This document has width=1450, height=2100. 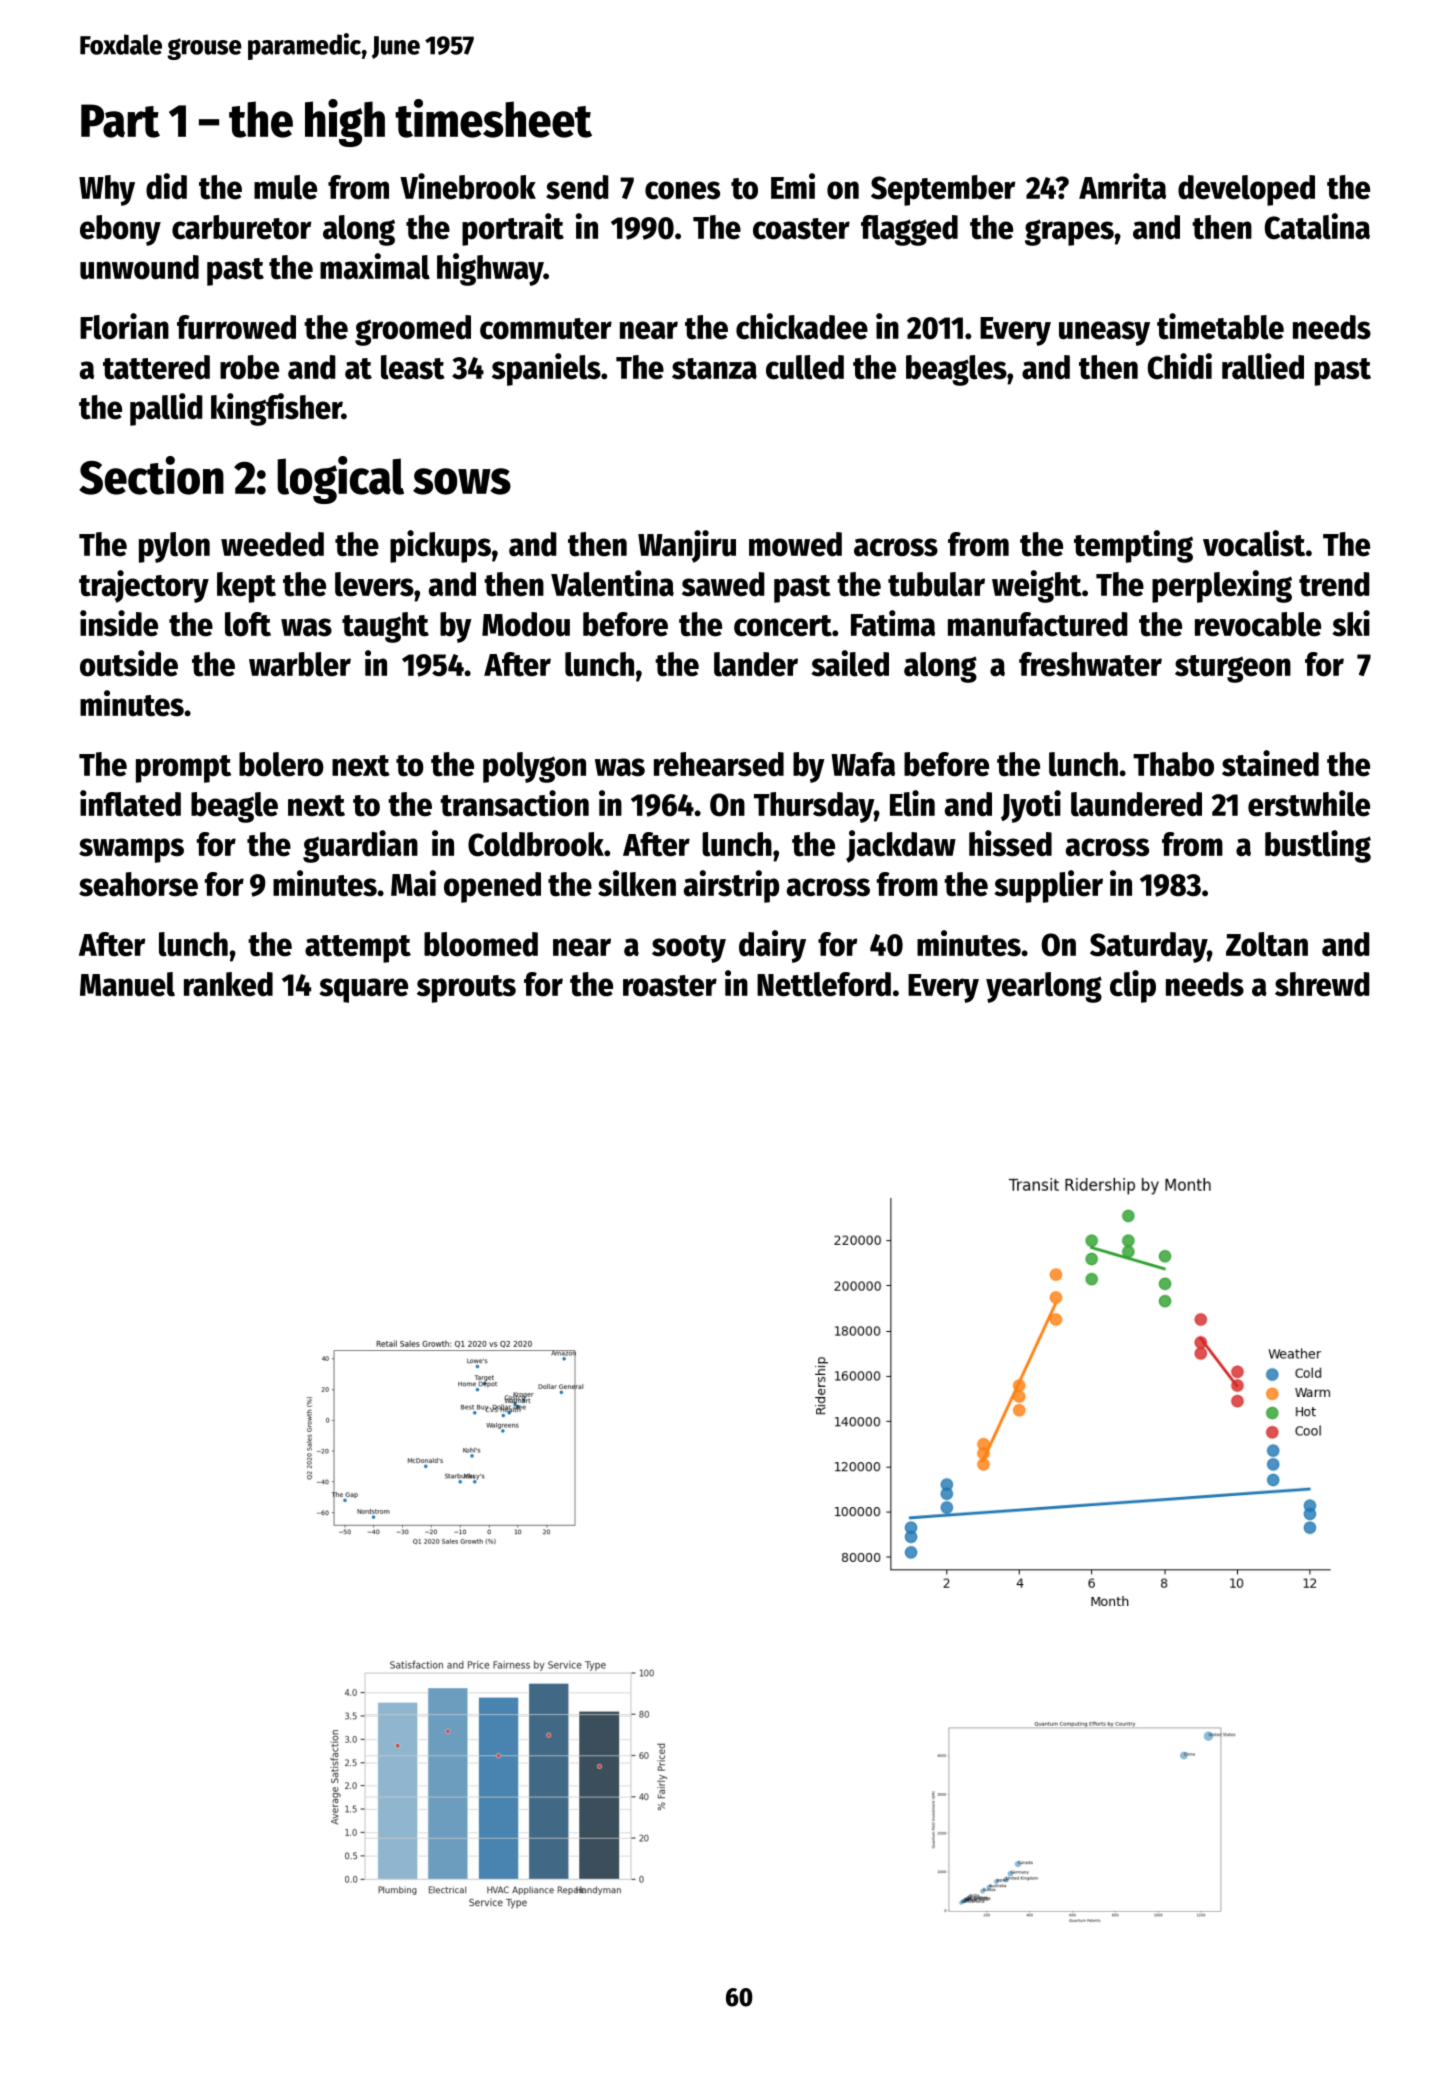 I want to click on lander, so click(x=756, y=664).
